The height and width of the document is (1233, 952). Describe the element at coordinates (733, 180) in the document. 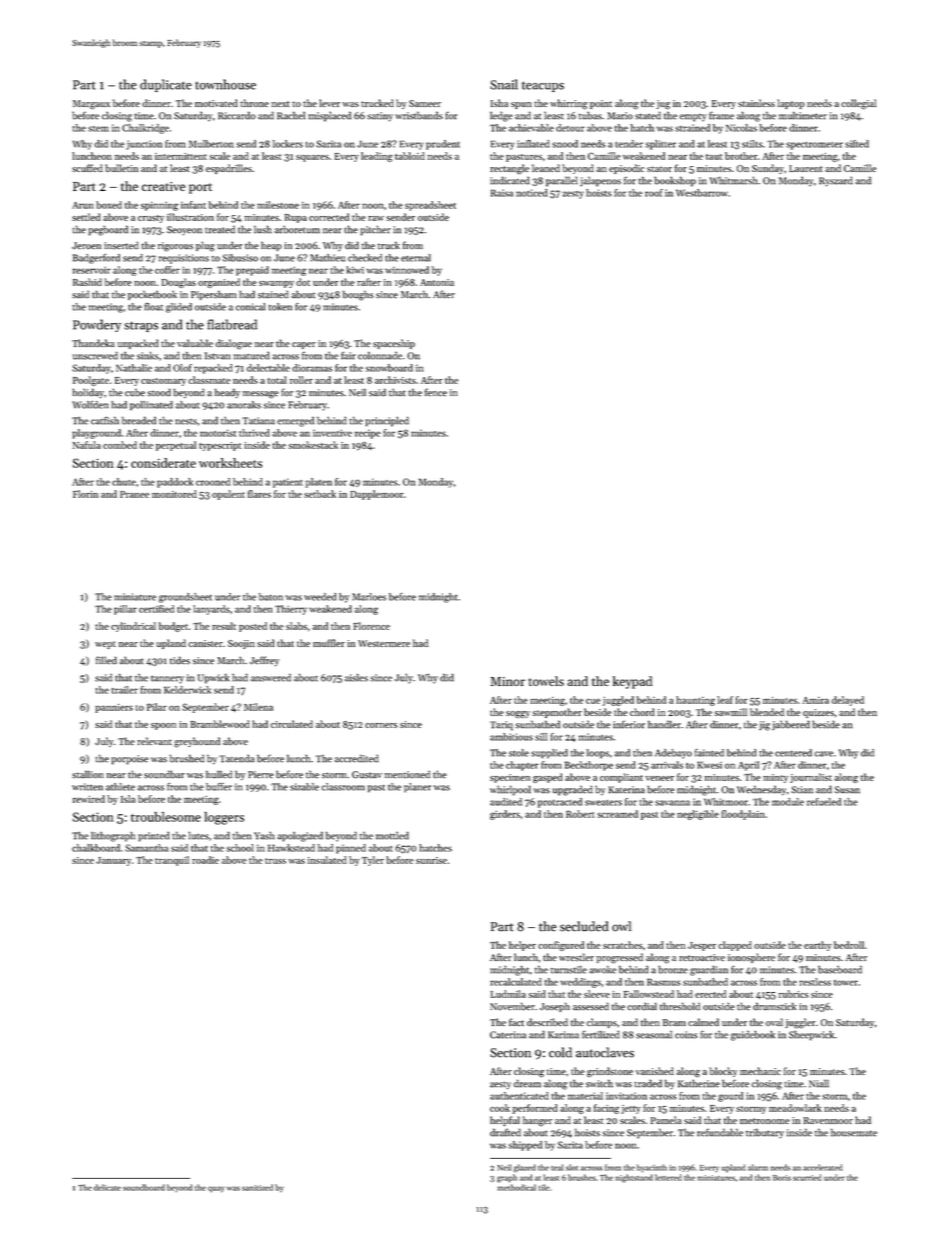

I see `Whitmarsh` at that location.
